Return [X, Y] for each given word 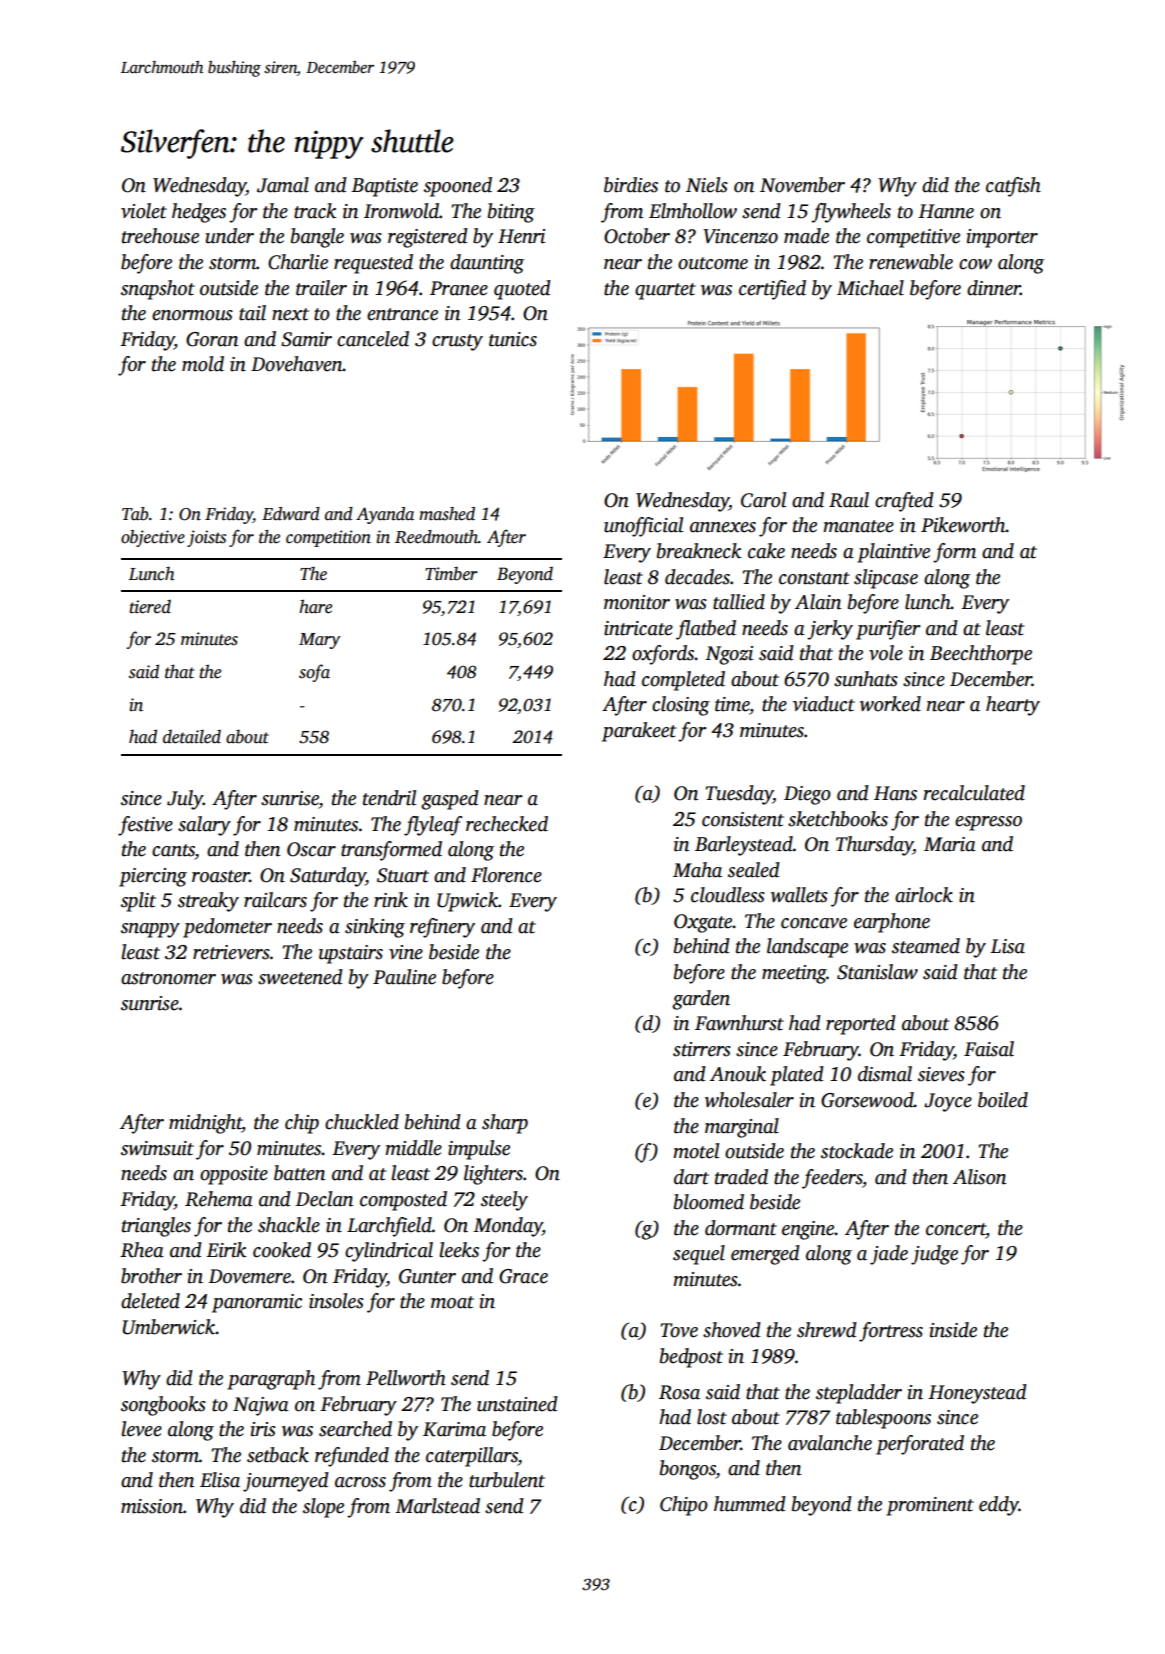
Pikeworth [963, 525]
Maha [697, 870]
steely [504, 1201]
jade [889, 1255]
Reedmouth [436, 537]
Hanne [946, 211]
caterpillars [472, 1457]
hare [315, 606]
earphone [892, 923]
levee [141, 1429]
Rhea [142, 1250]
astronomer [168, 978]
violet [144, 211]
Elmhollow [693, 211]
